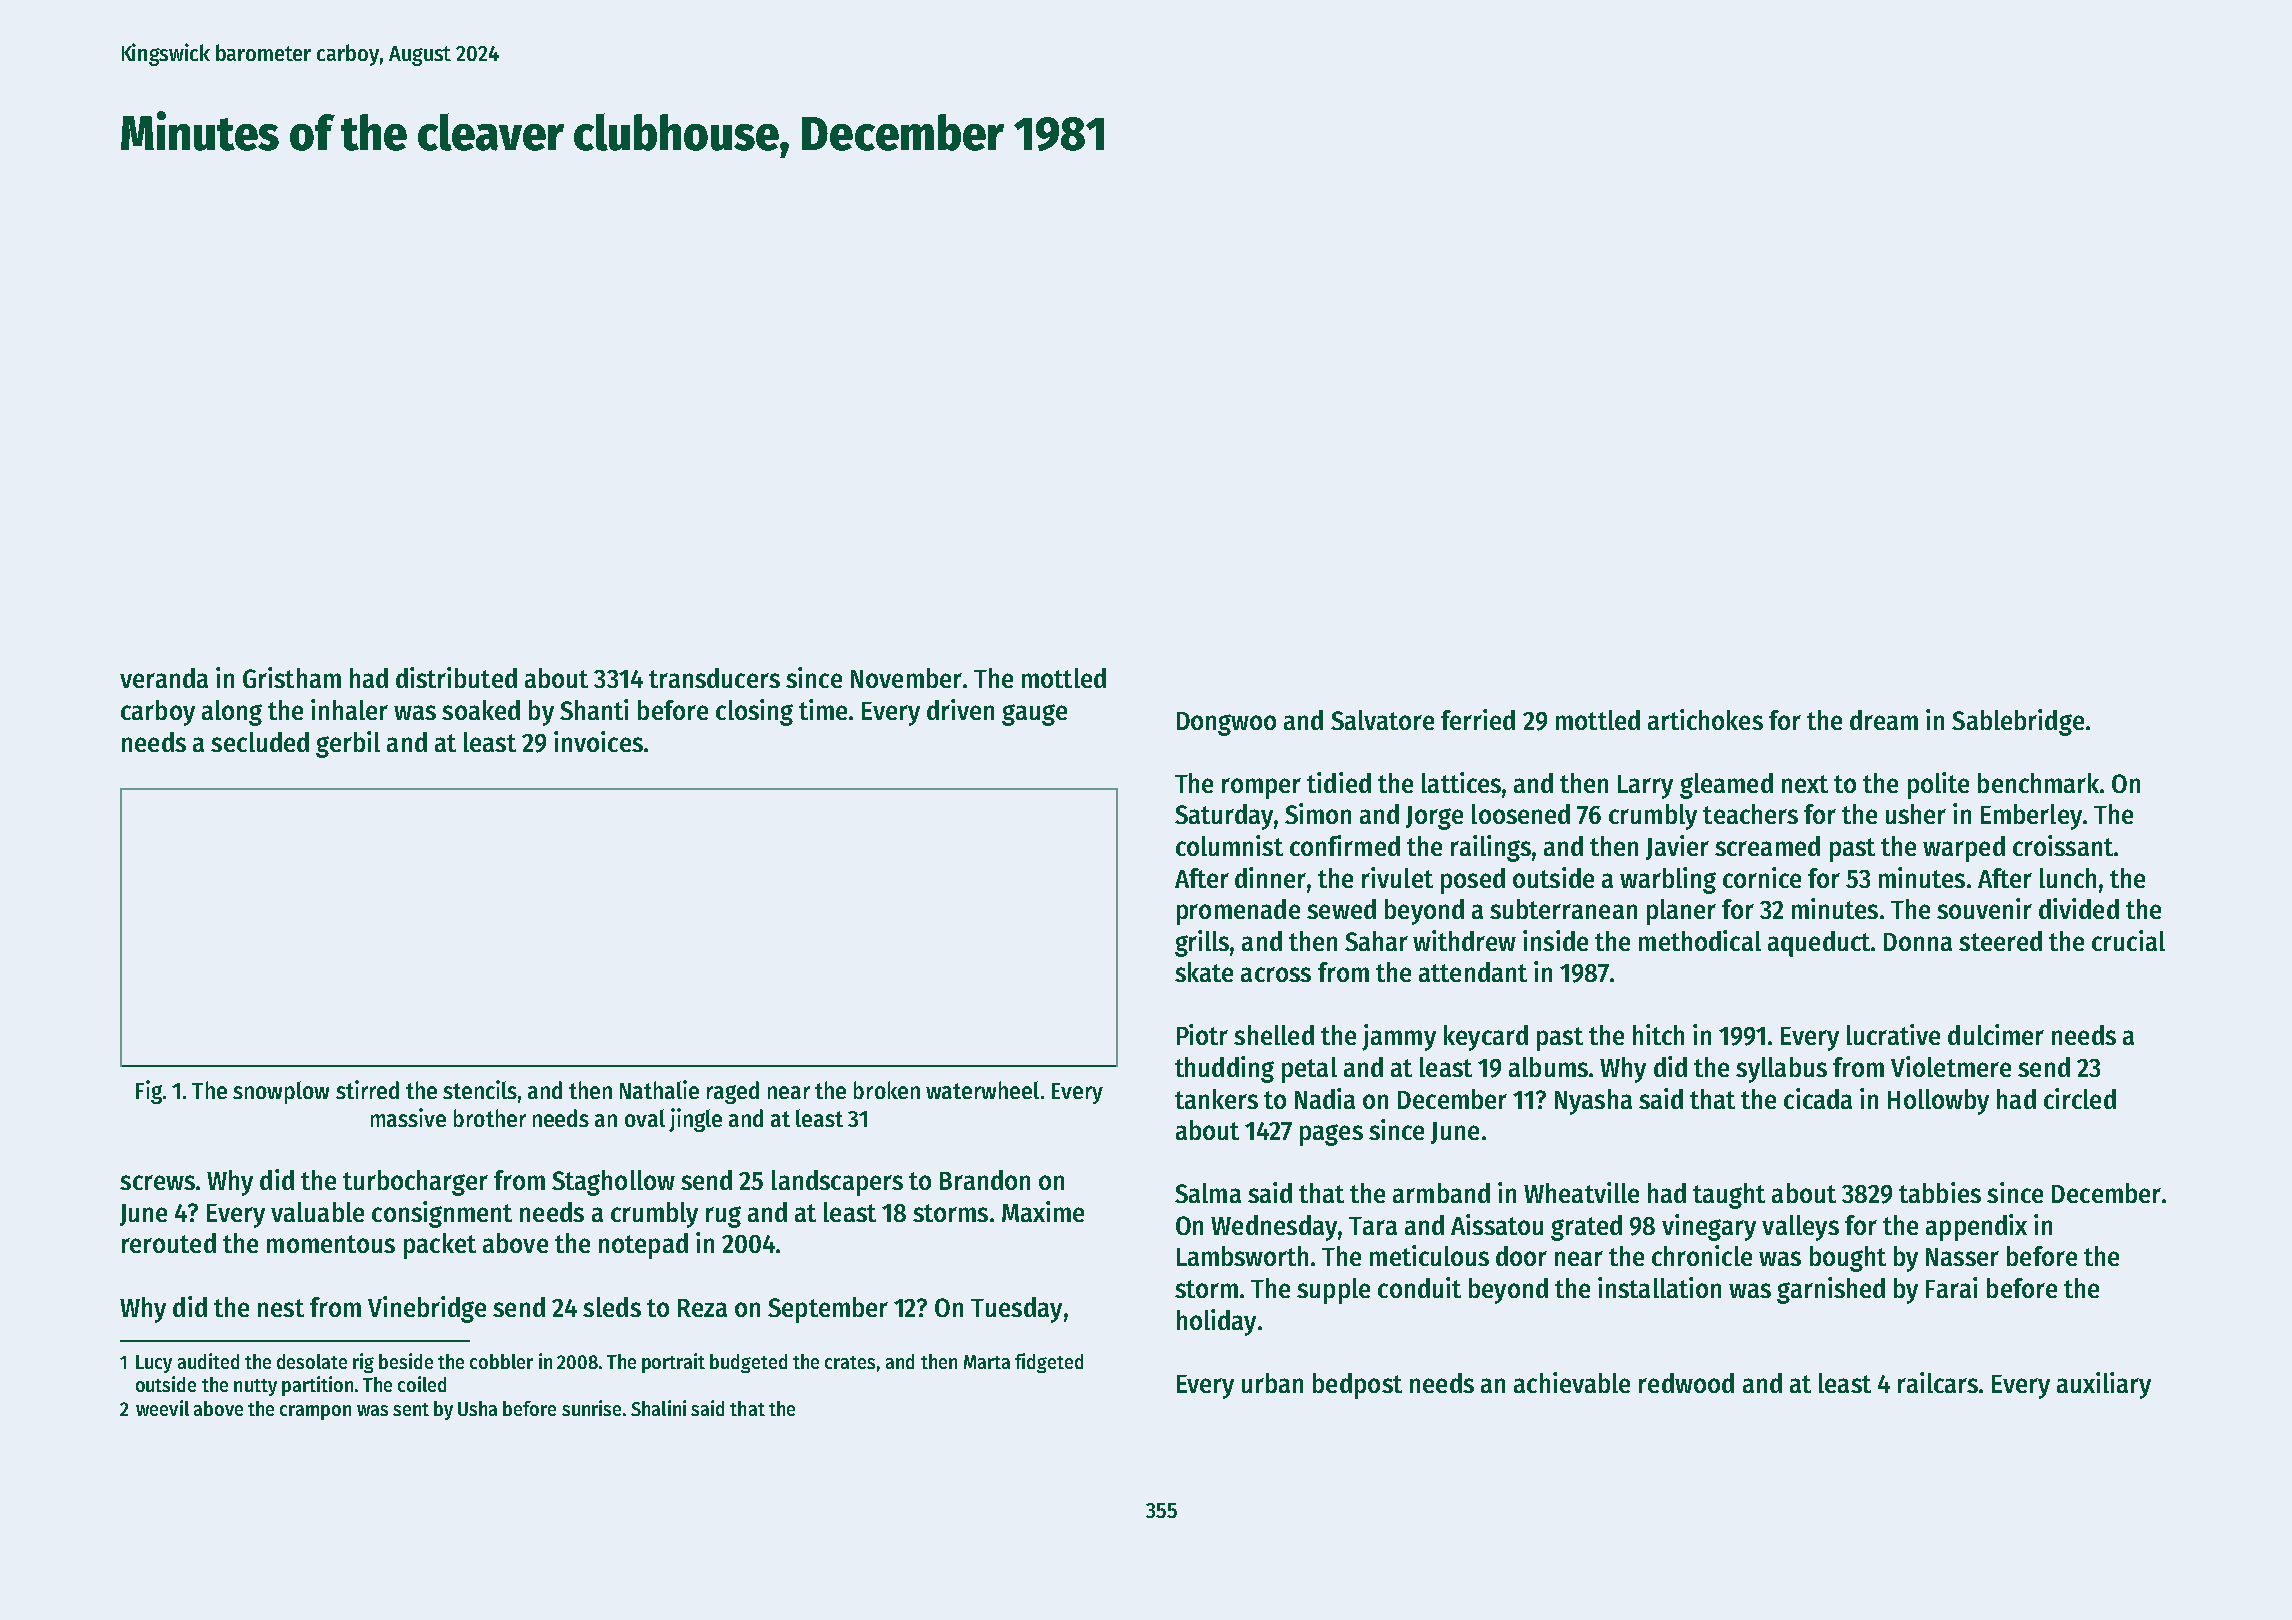 This screenshot has width=2292, height=1620. I want to click on portrait, so click(673, 1363).
